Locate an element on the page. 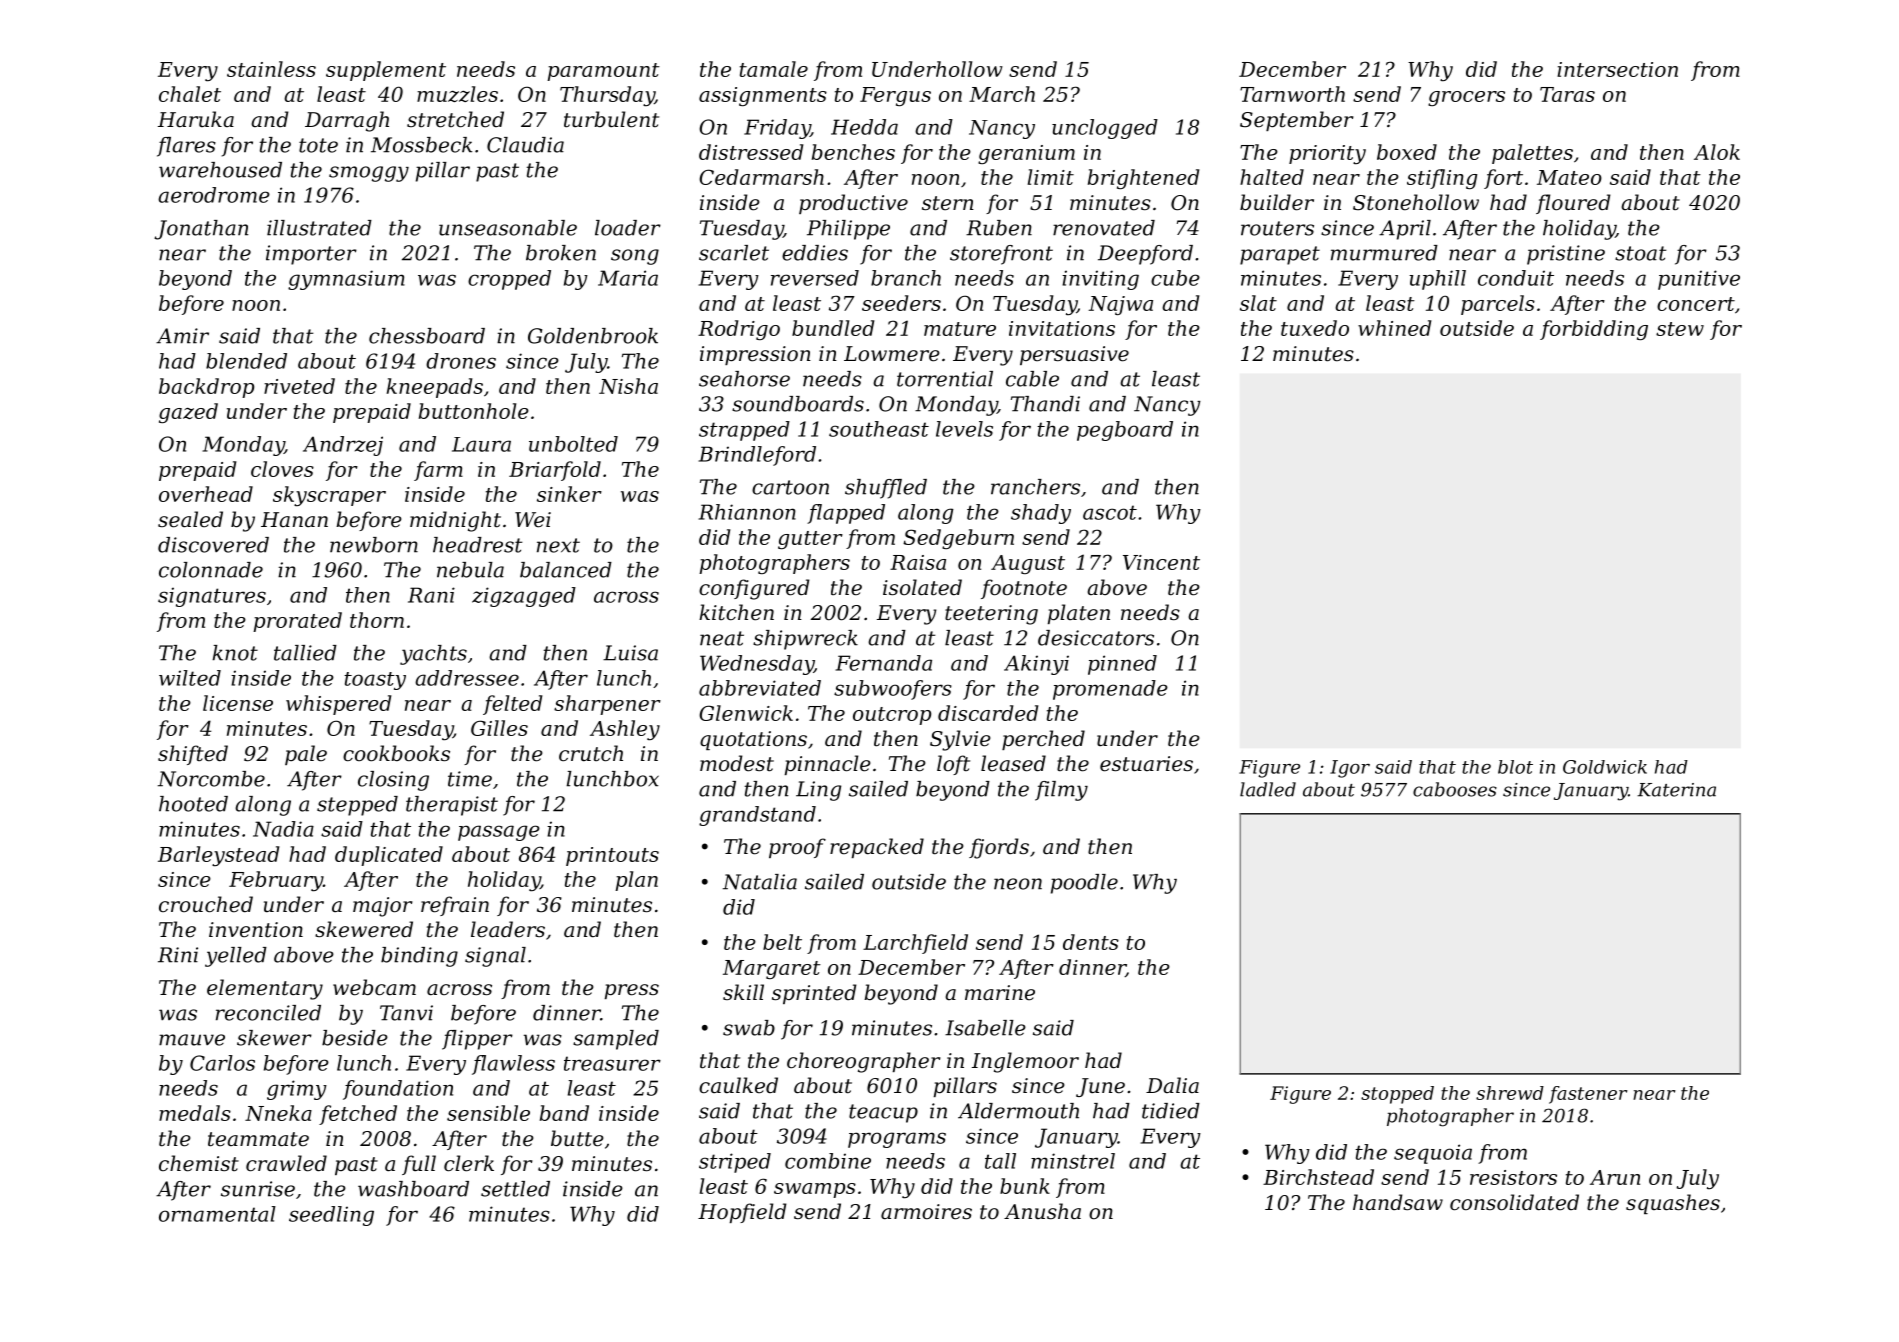 The width and height of the document is (1899, 1342). sensible is located at coordinates (488, 1113).
